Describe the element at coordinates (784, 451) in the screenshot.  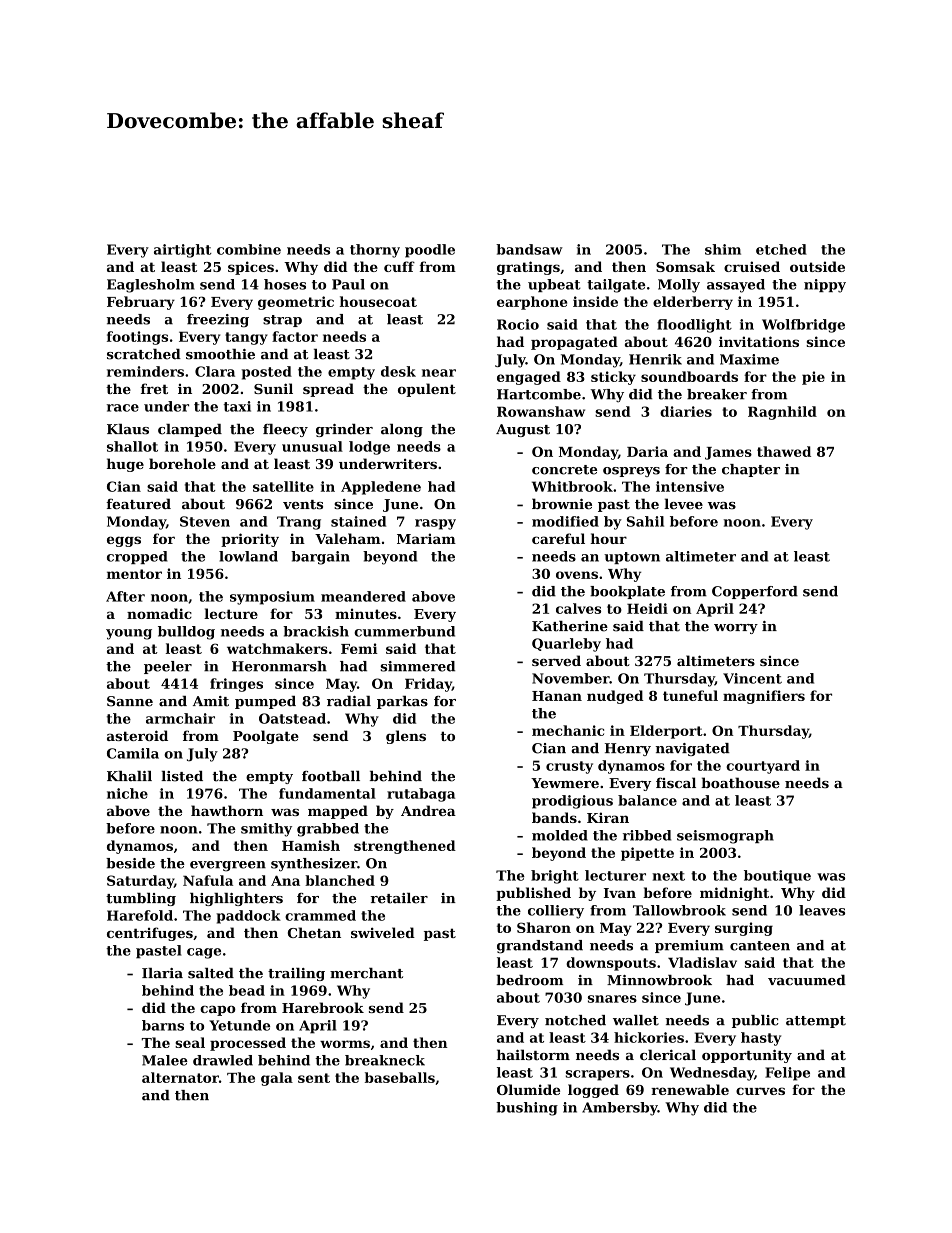
I see `thawed` at that location.
